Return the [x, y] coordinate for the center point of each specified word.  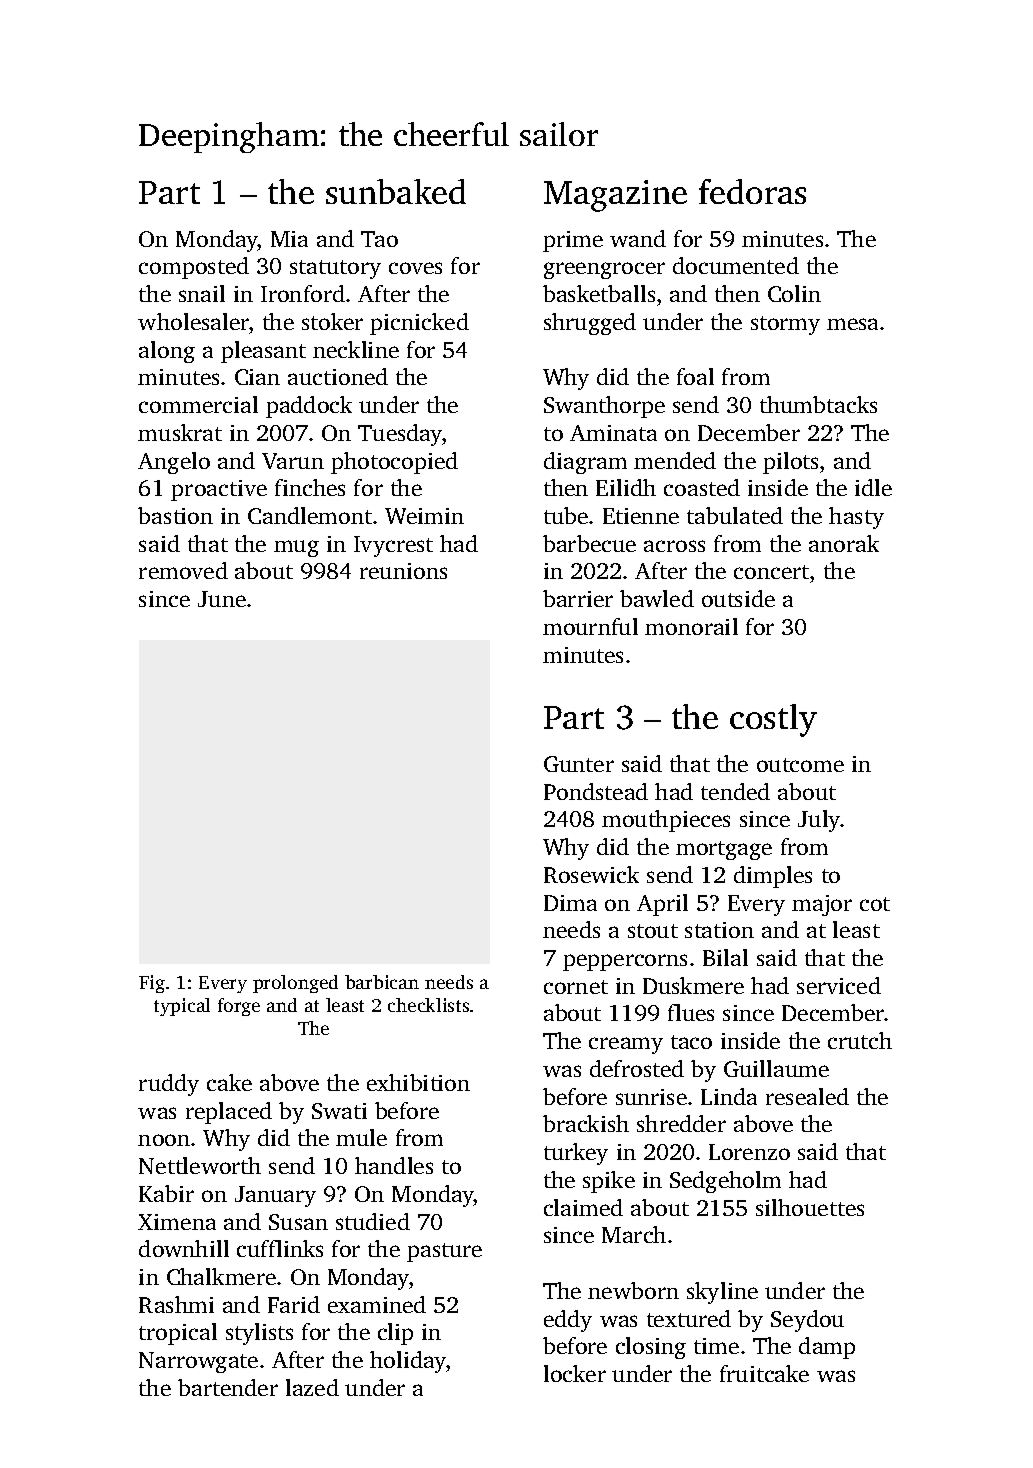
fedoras [752, 191]
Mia [289, 239]
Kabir [166, 1193]
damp [827, 1348]
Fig [152, 984]
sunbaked [396, 191]
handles [394, 1165]
